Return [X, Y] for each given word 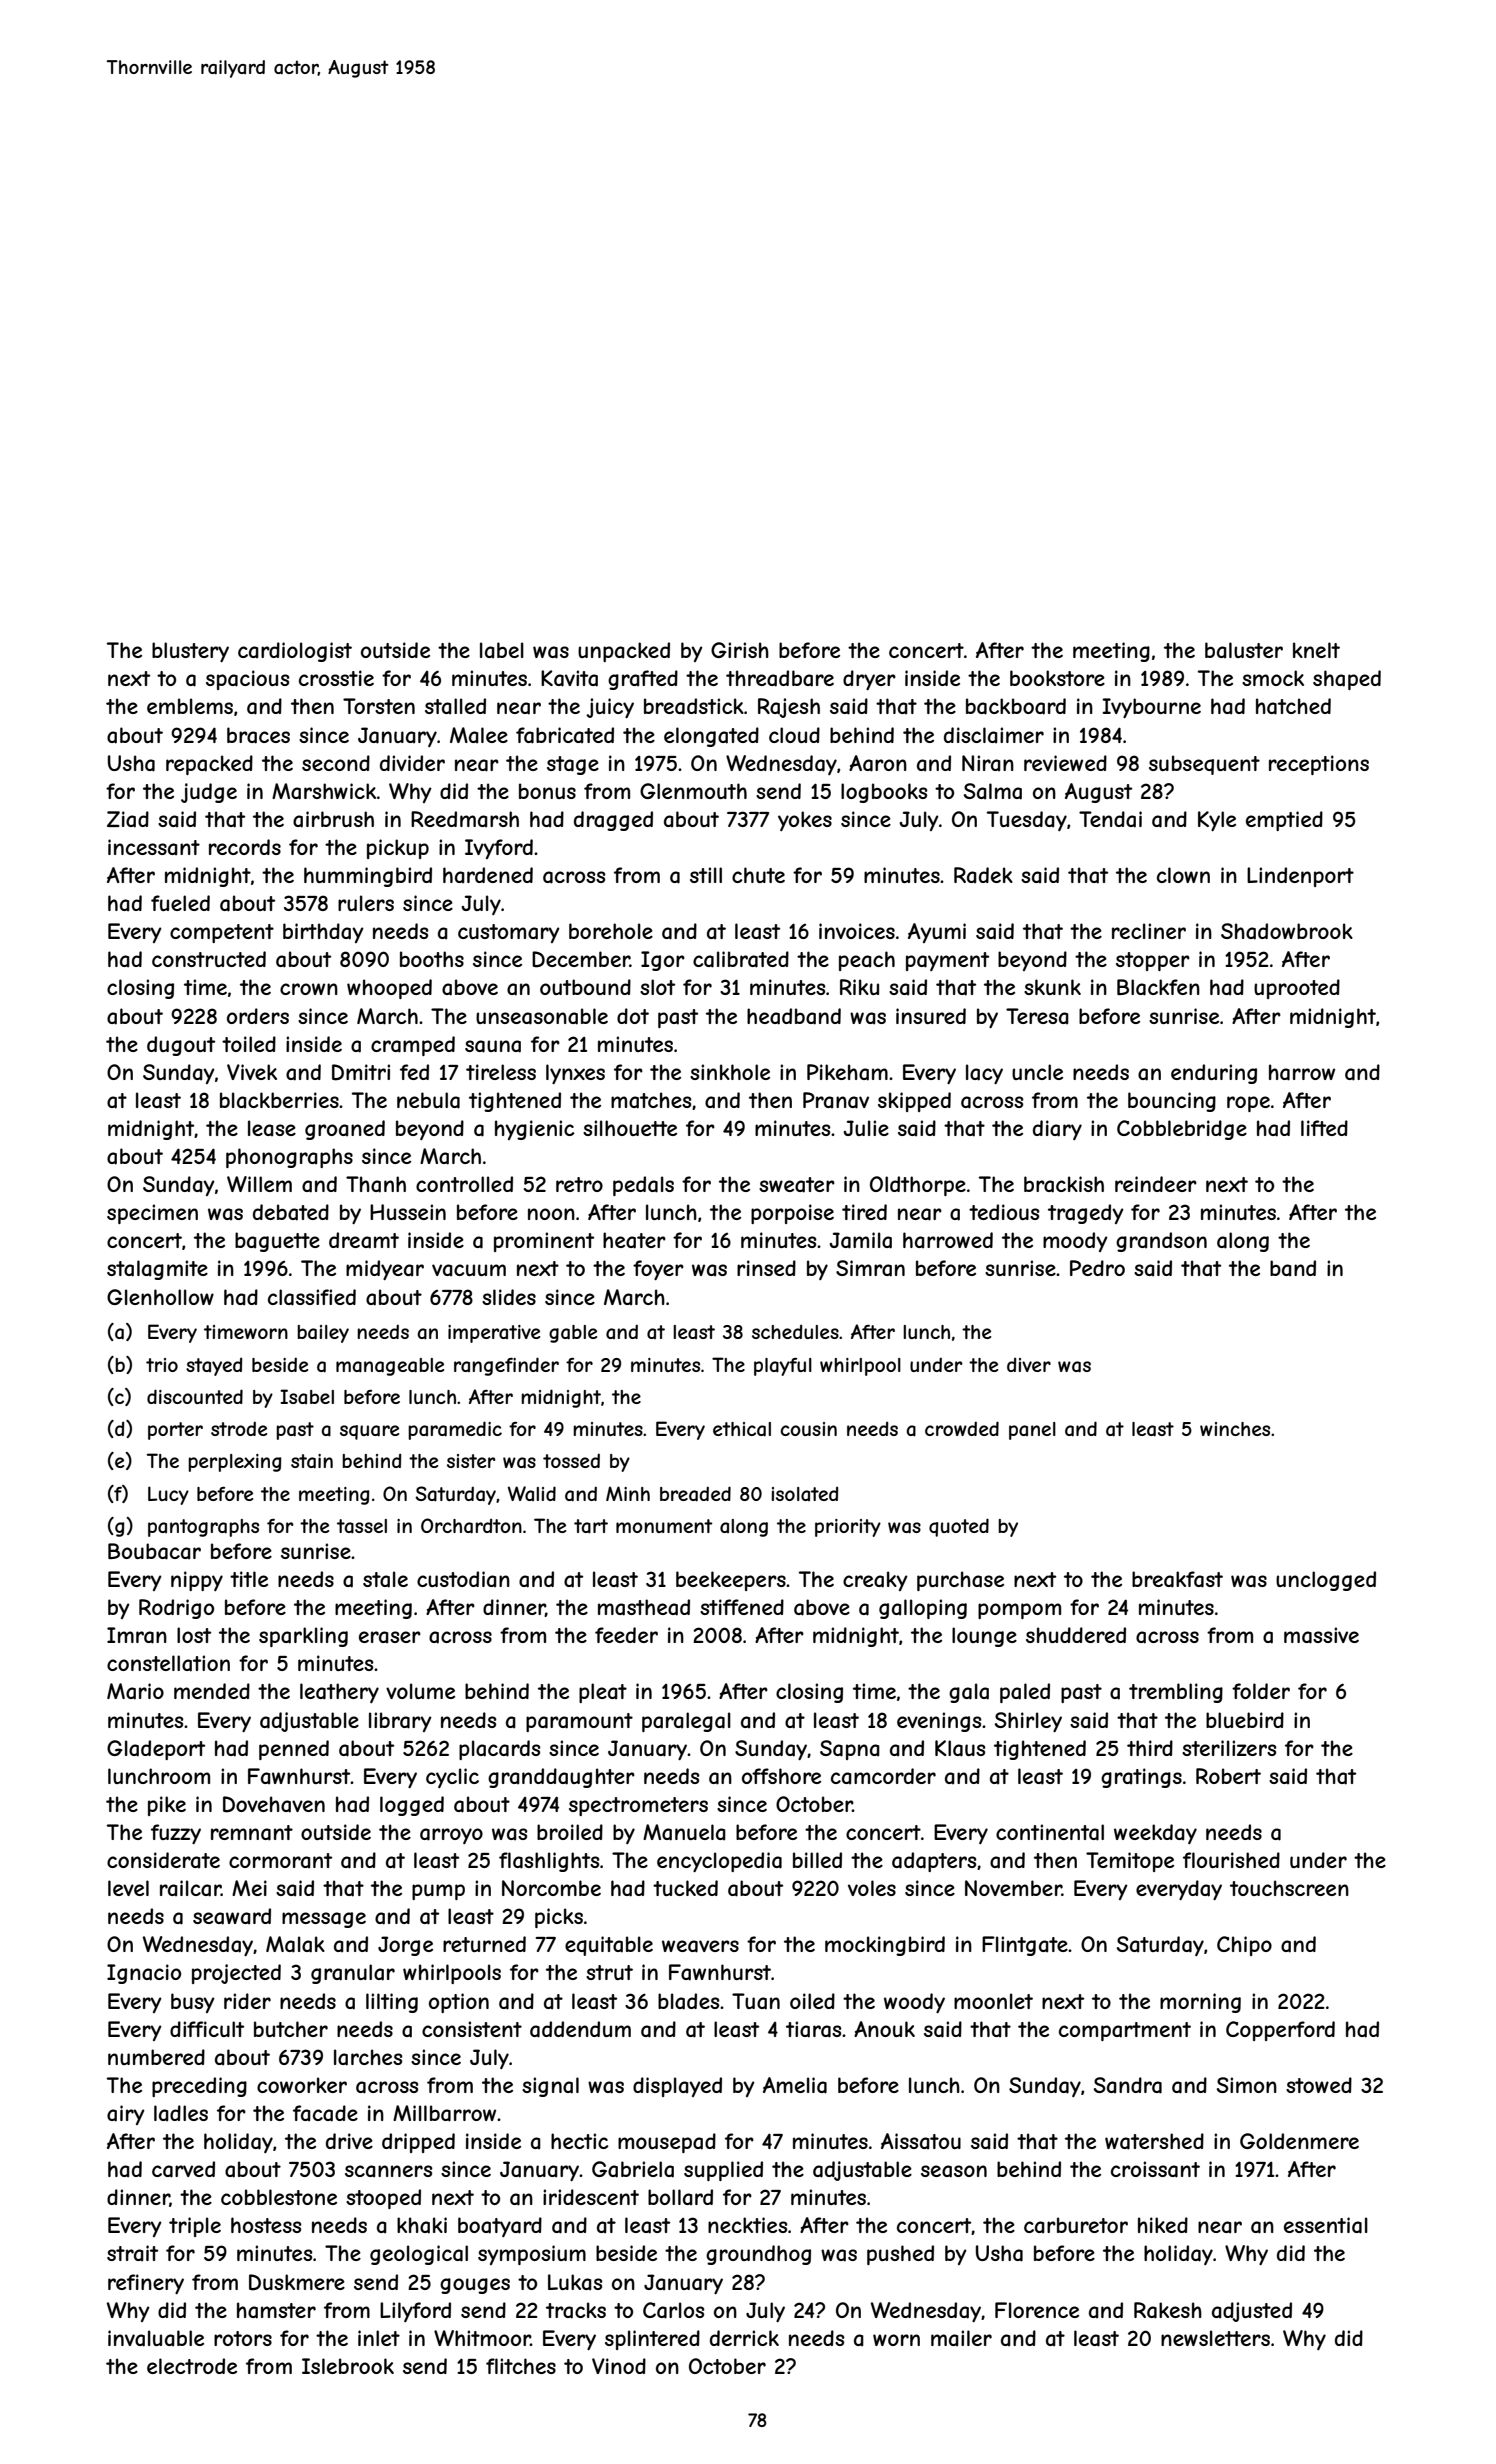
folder [1261, 1691]
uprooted [1297, 989]
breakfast [1177, 1579]
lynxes [575, 1074]
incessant [154, 847]
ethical [742, 1429]
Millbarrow [444, 2113]
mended [212, 1691]
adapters [934, 1862]
